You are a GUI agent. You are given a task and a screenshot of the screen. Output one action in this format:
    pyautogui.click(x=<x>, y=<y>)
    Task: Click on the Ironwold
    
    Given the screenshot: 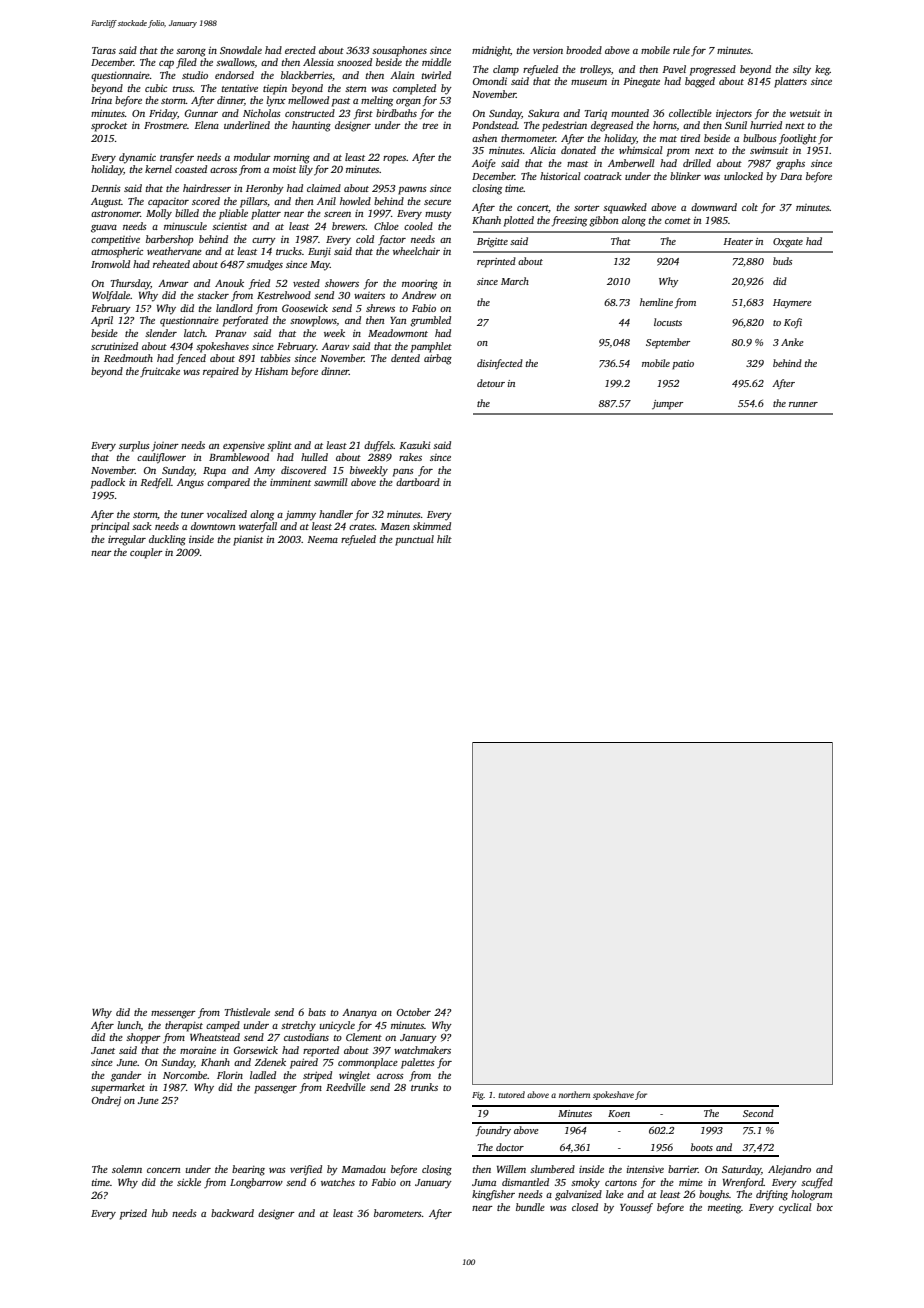 What is the action you would take?
    pyautogui.click(x=110, y=264)
